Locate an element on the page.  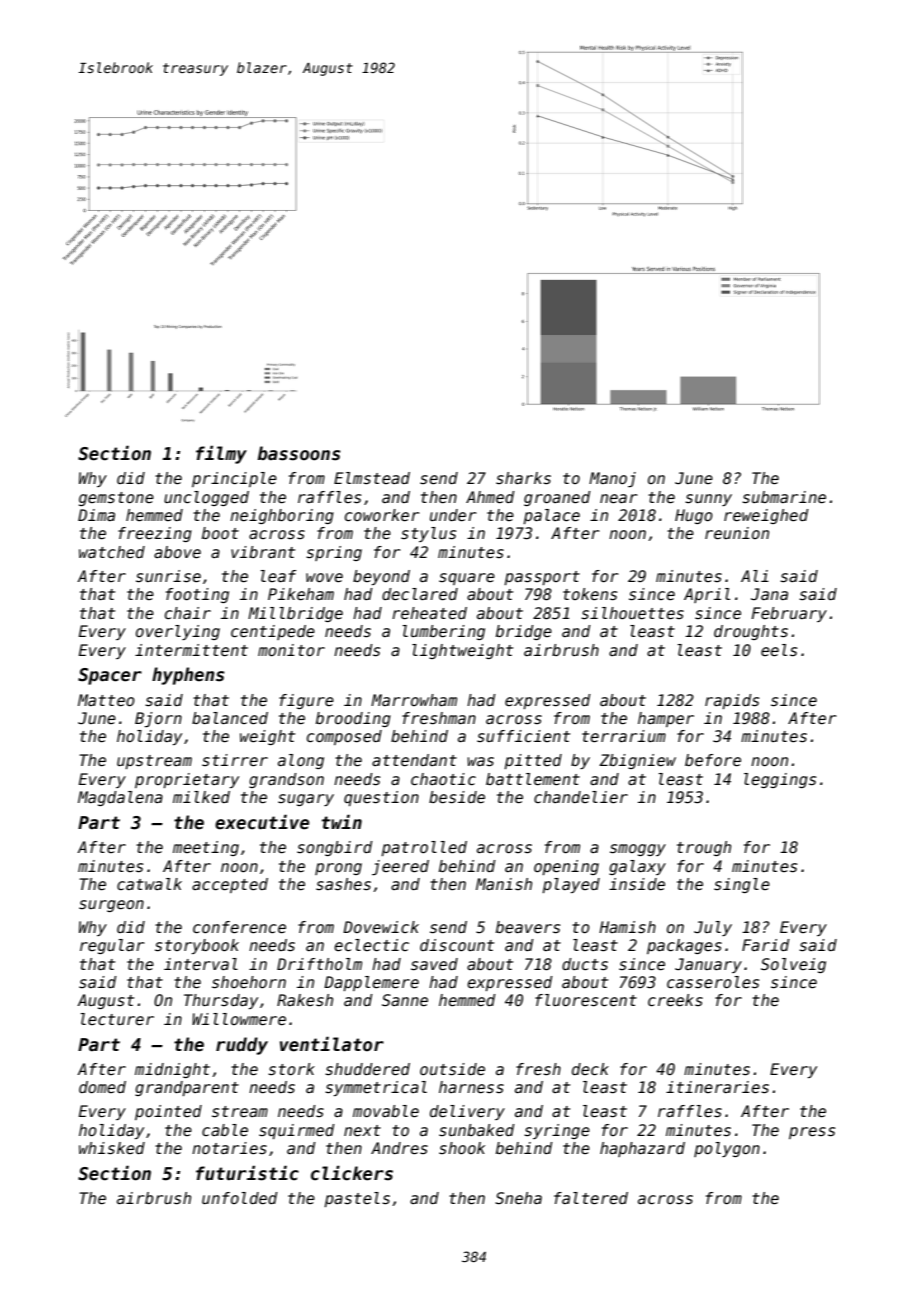
outside is located at coordinates (452, 1069).
